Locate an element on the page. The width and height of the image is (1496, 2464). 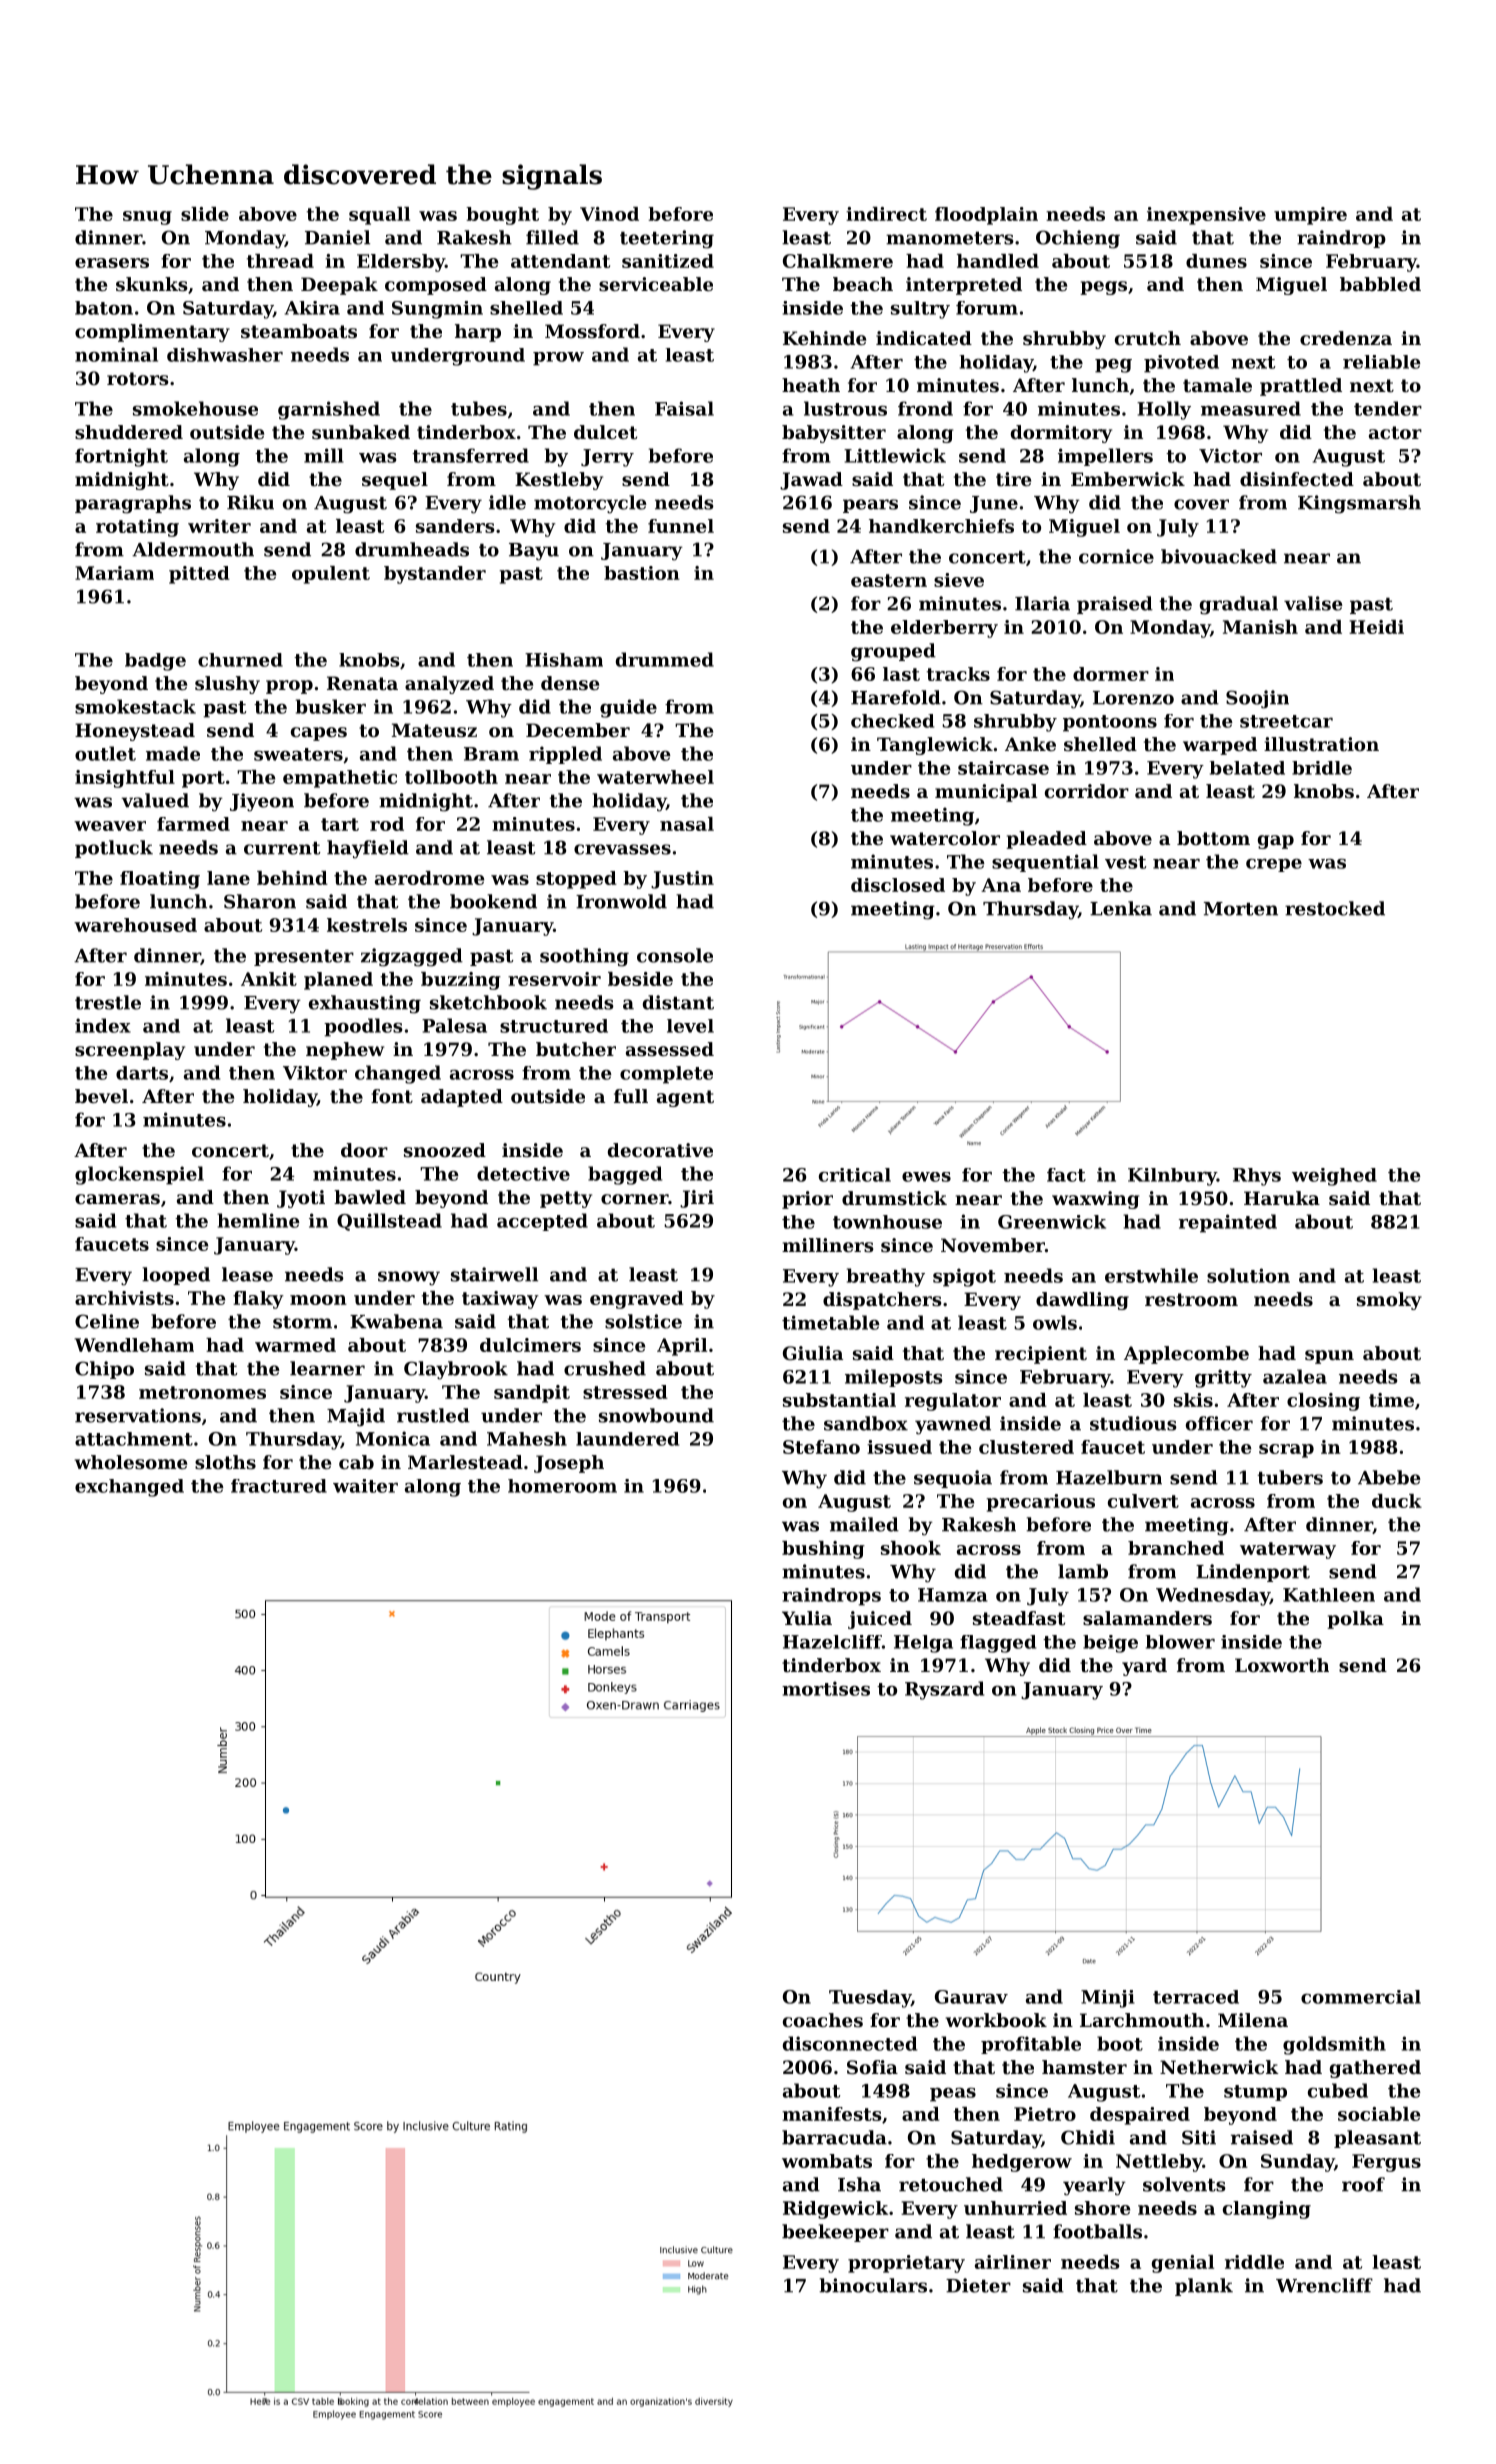
snug is located at coordinates (147, 218).
